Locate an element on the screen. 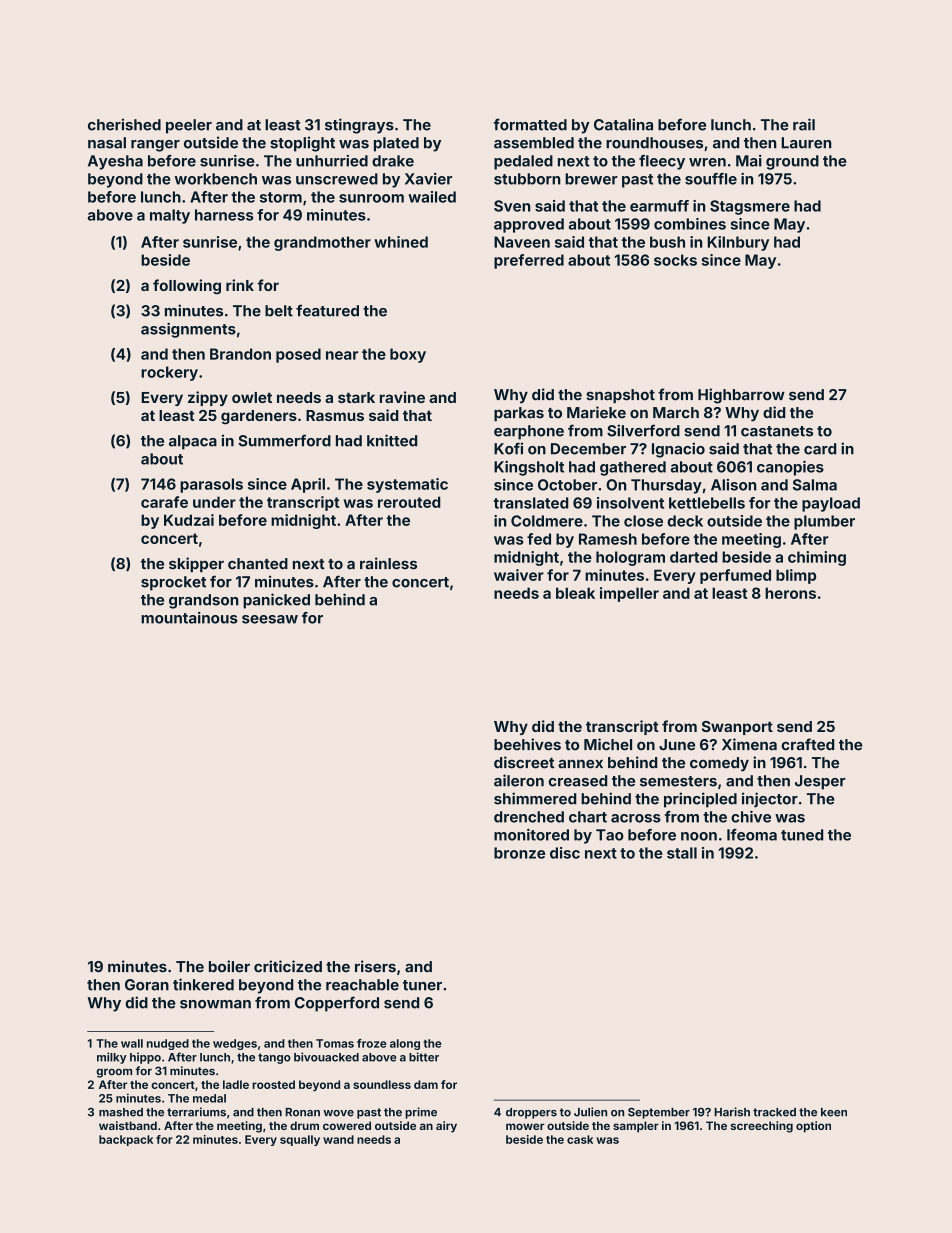 The image size is (952, 1233). cherished is located at coordinates (124, 124).
